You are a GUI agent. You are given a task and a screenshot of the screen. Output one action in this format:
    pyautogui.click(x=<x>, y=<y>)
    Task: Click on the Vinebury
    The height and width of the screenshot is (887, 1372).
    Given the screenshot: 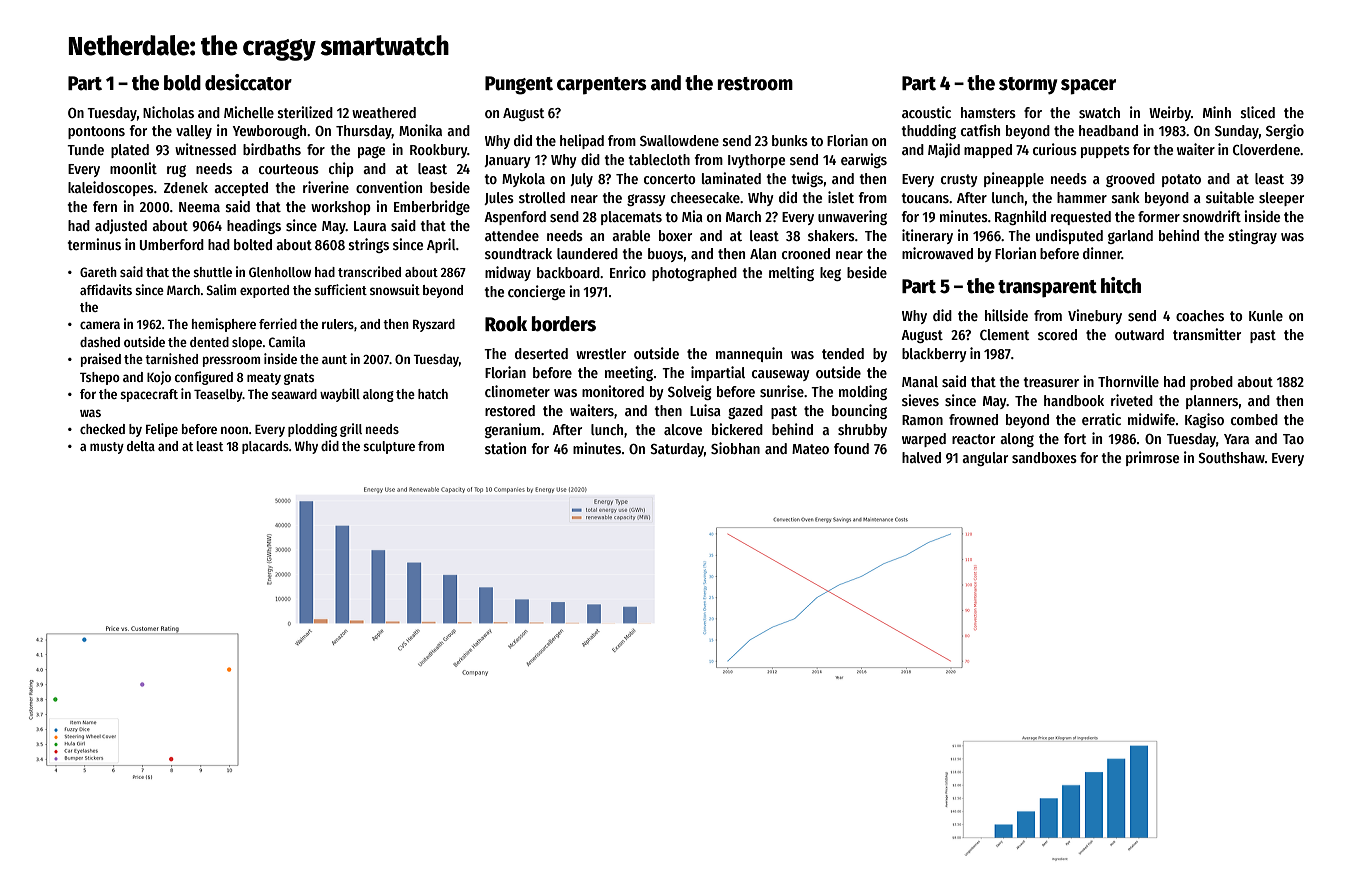 What is the action you would take?
    pyautogui.click(x=1095, y=316)
